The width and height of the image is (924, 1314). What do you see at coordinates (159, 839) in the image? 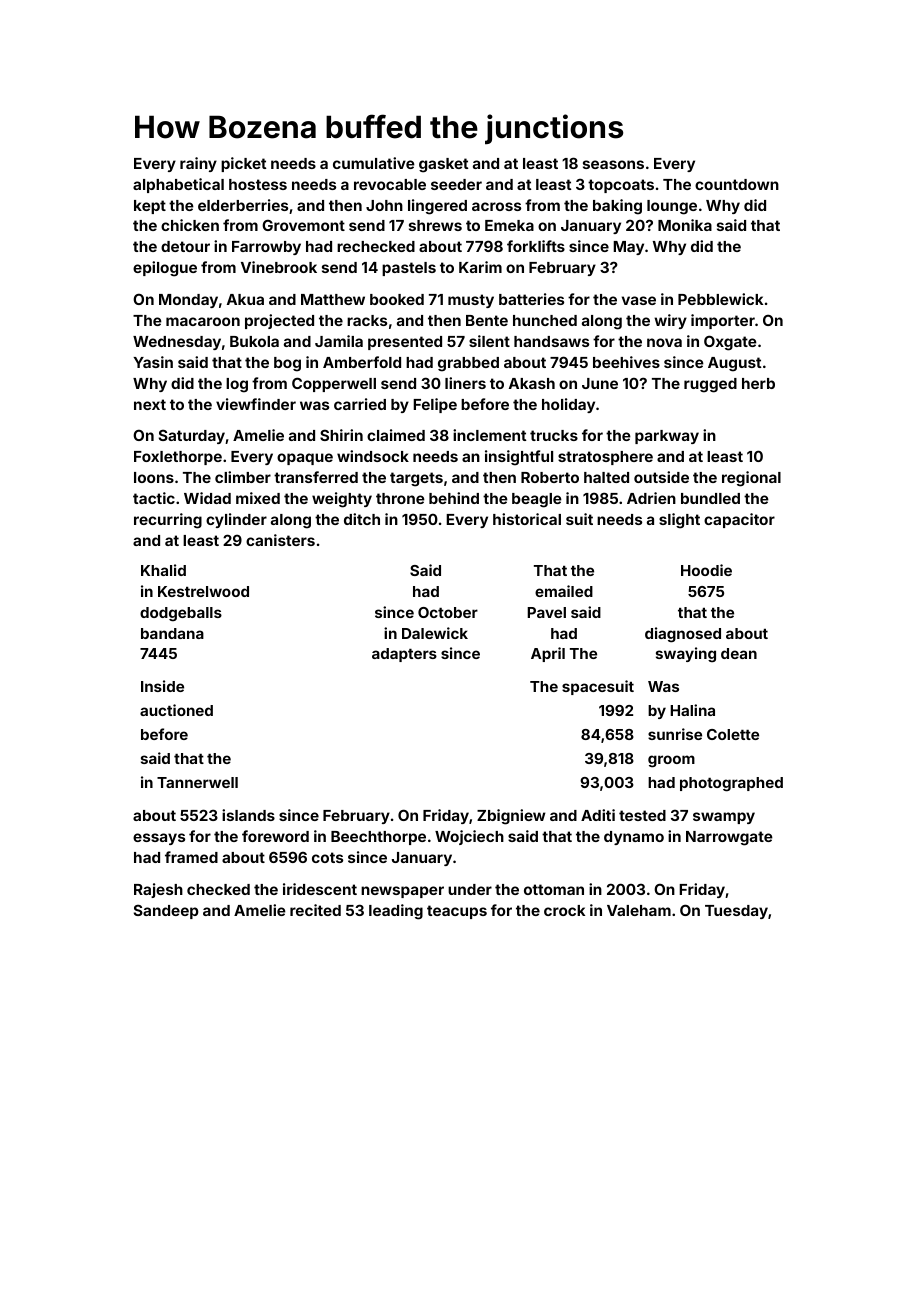
I see `essays` at bounding box center [159, 839].
